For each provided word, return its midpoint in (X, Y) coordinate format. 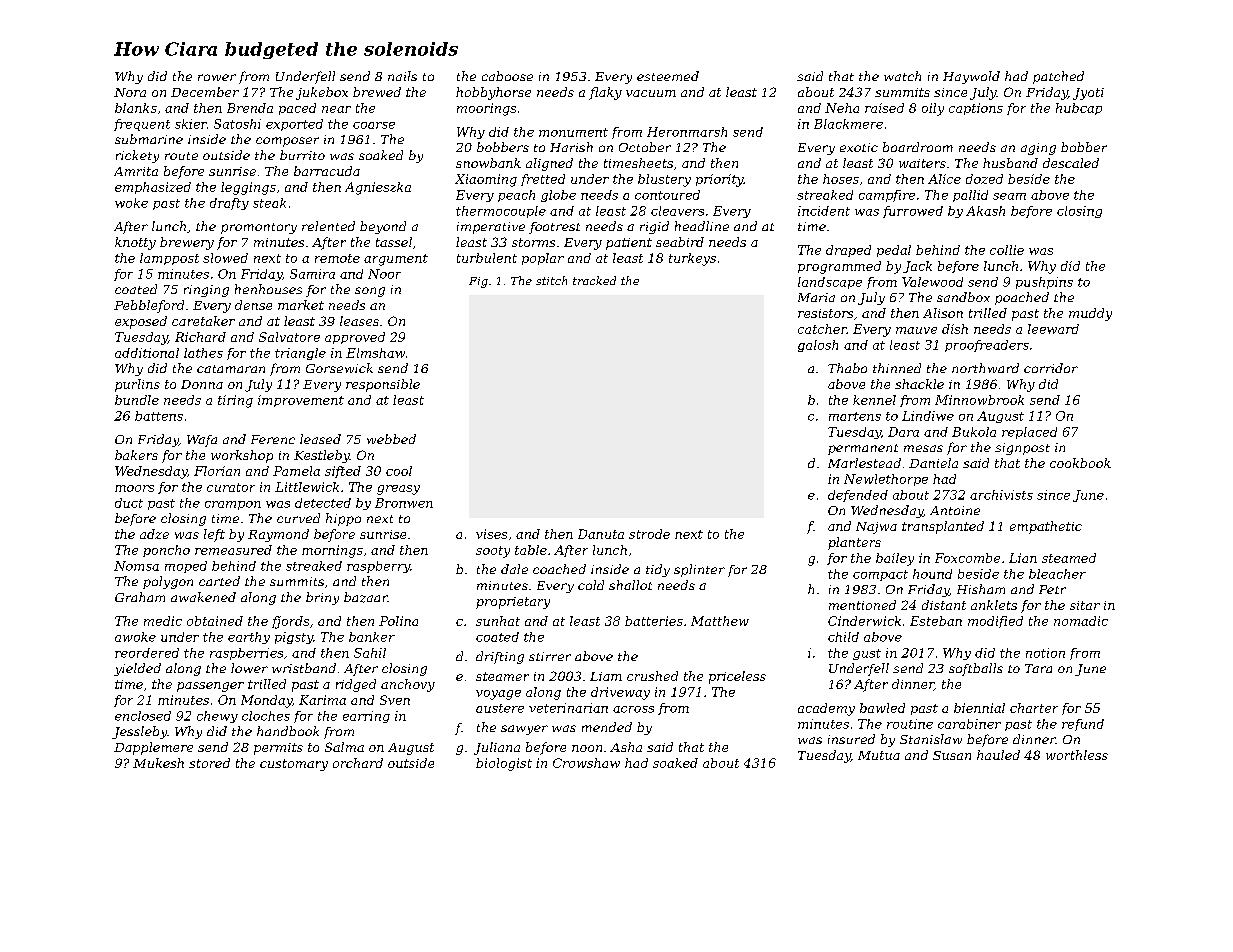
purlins (137, 385)
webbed (391, 439)
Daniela (933, 463)
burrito (302, 155)
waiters (922, 163)
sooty (493, 552)
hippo (343, 519)
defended (858, 496)
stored (209, 763)
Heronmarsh (687, 132)
